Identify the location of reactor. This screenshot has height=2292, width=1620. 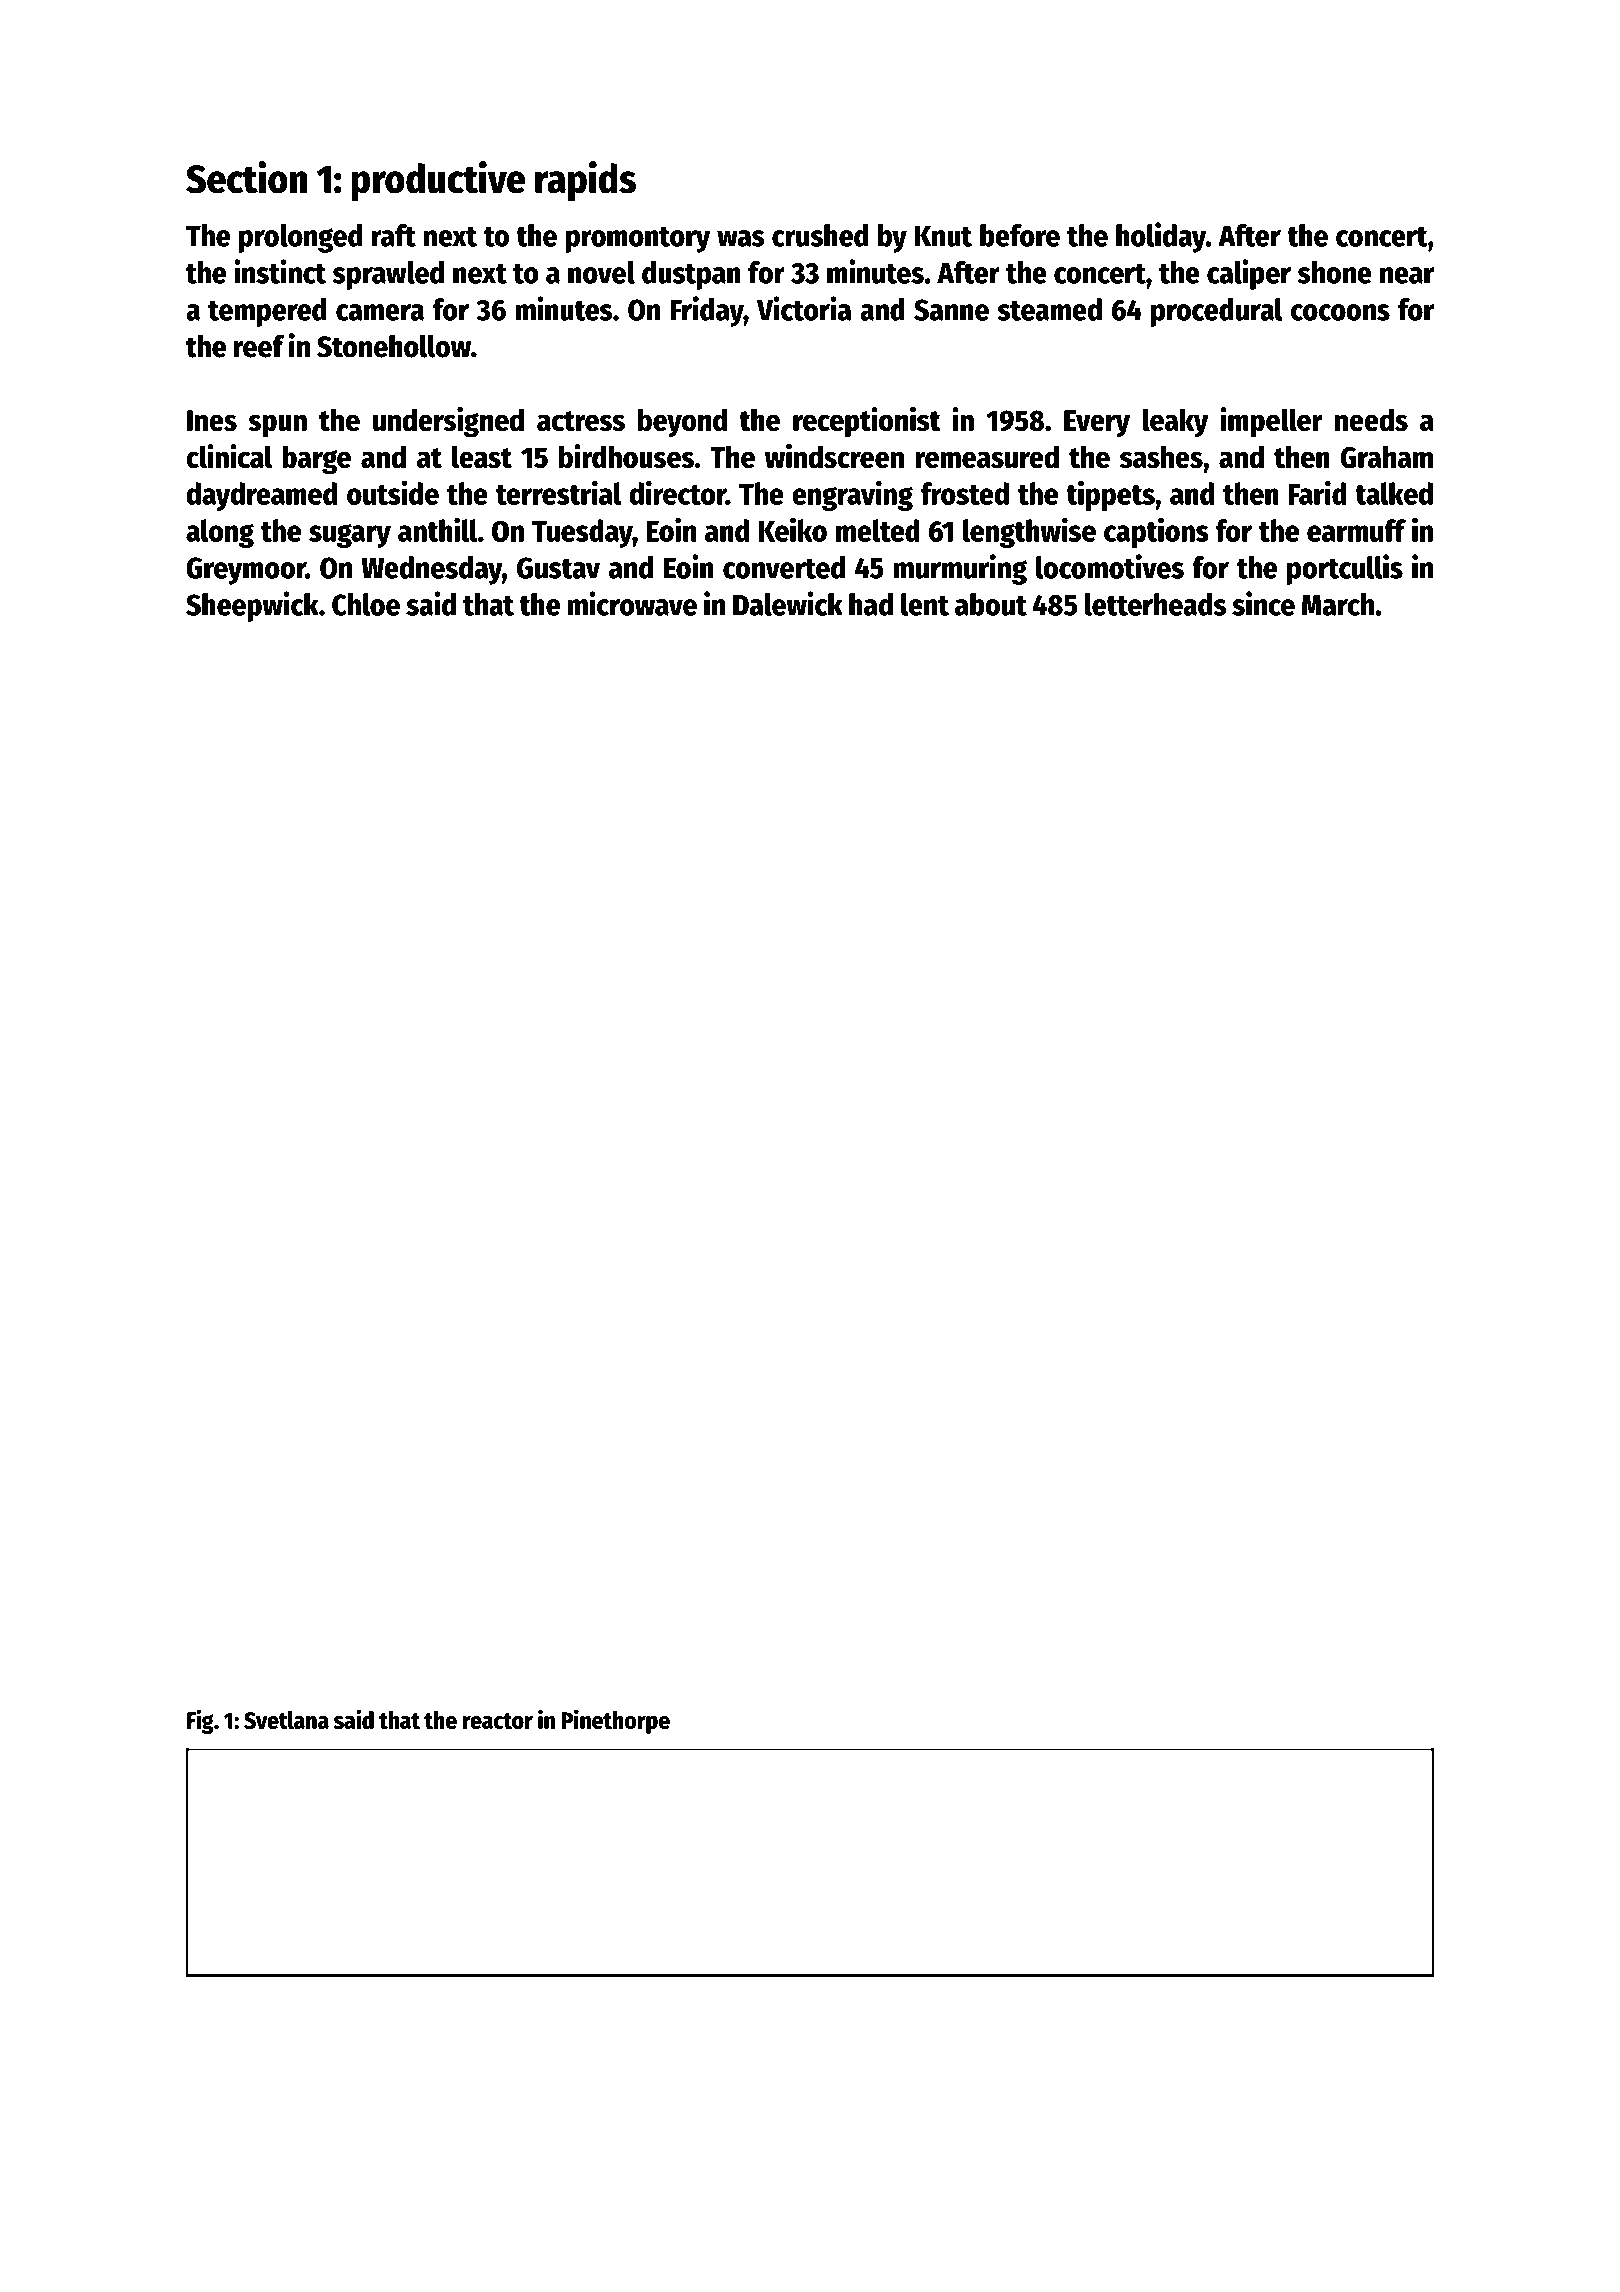
(497, 1721).
